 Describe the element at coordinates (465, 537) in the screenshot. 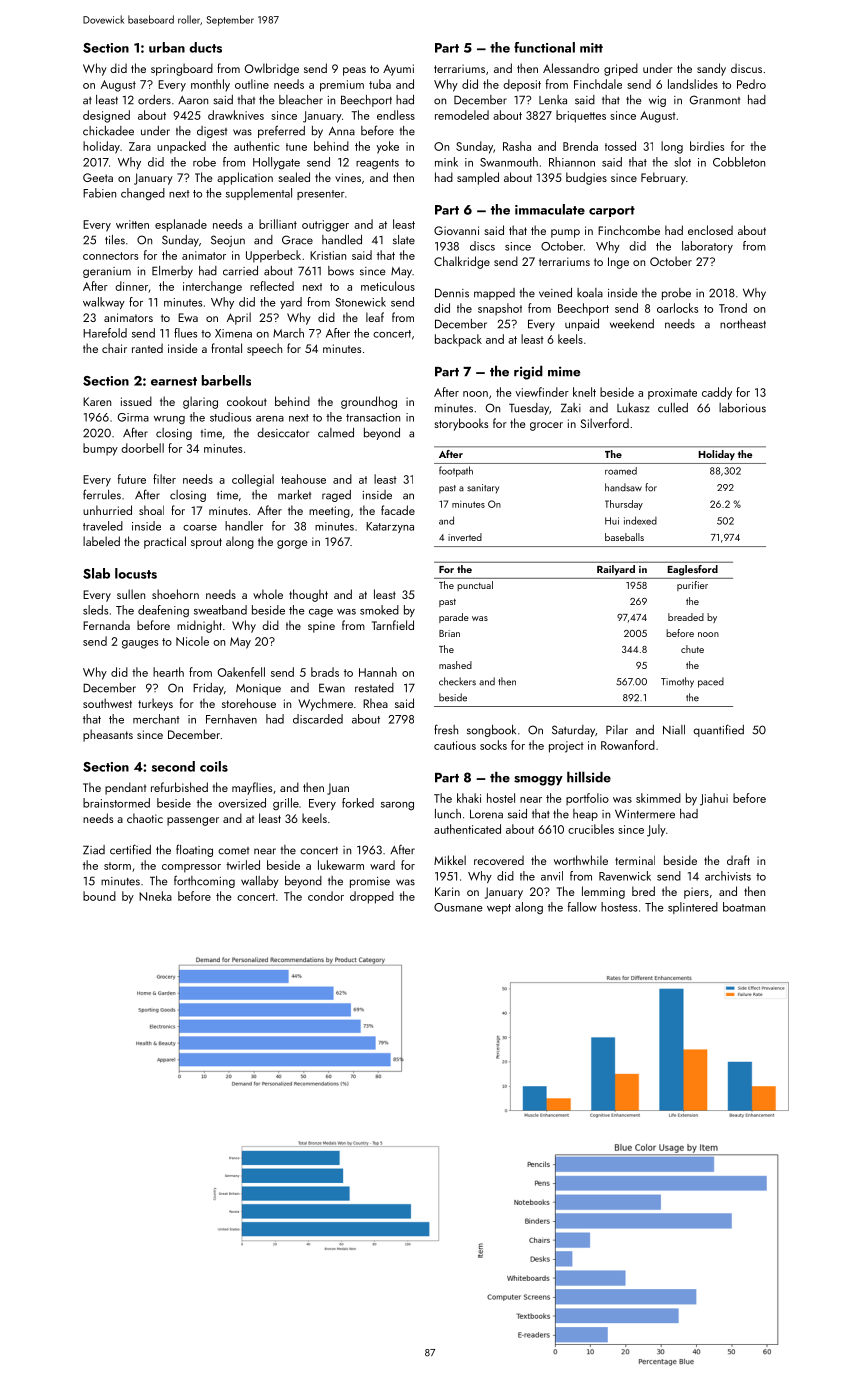

I see `inverted` at that location.
